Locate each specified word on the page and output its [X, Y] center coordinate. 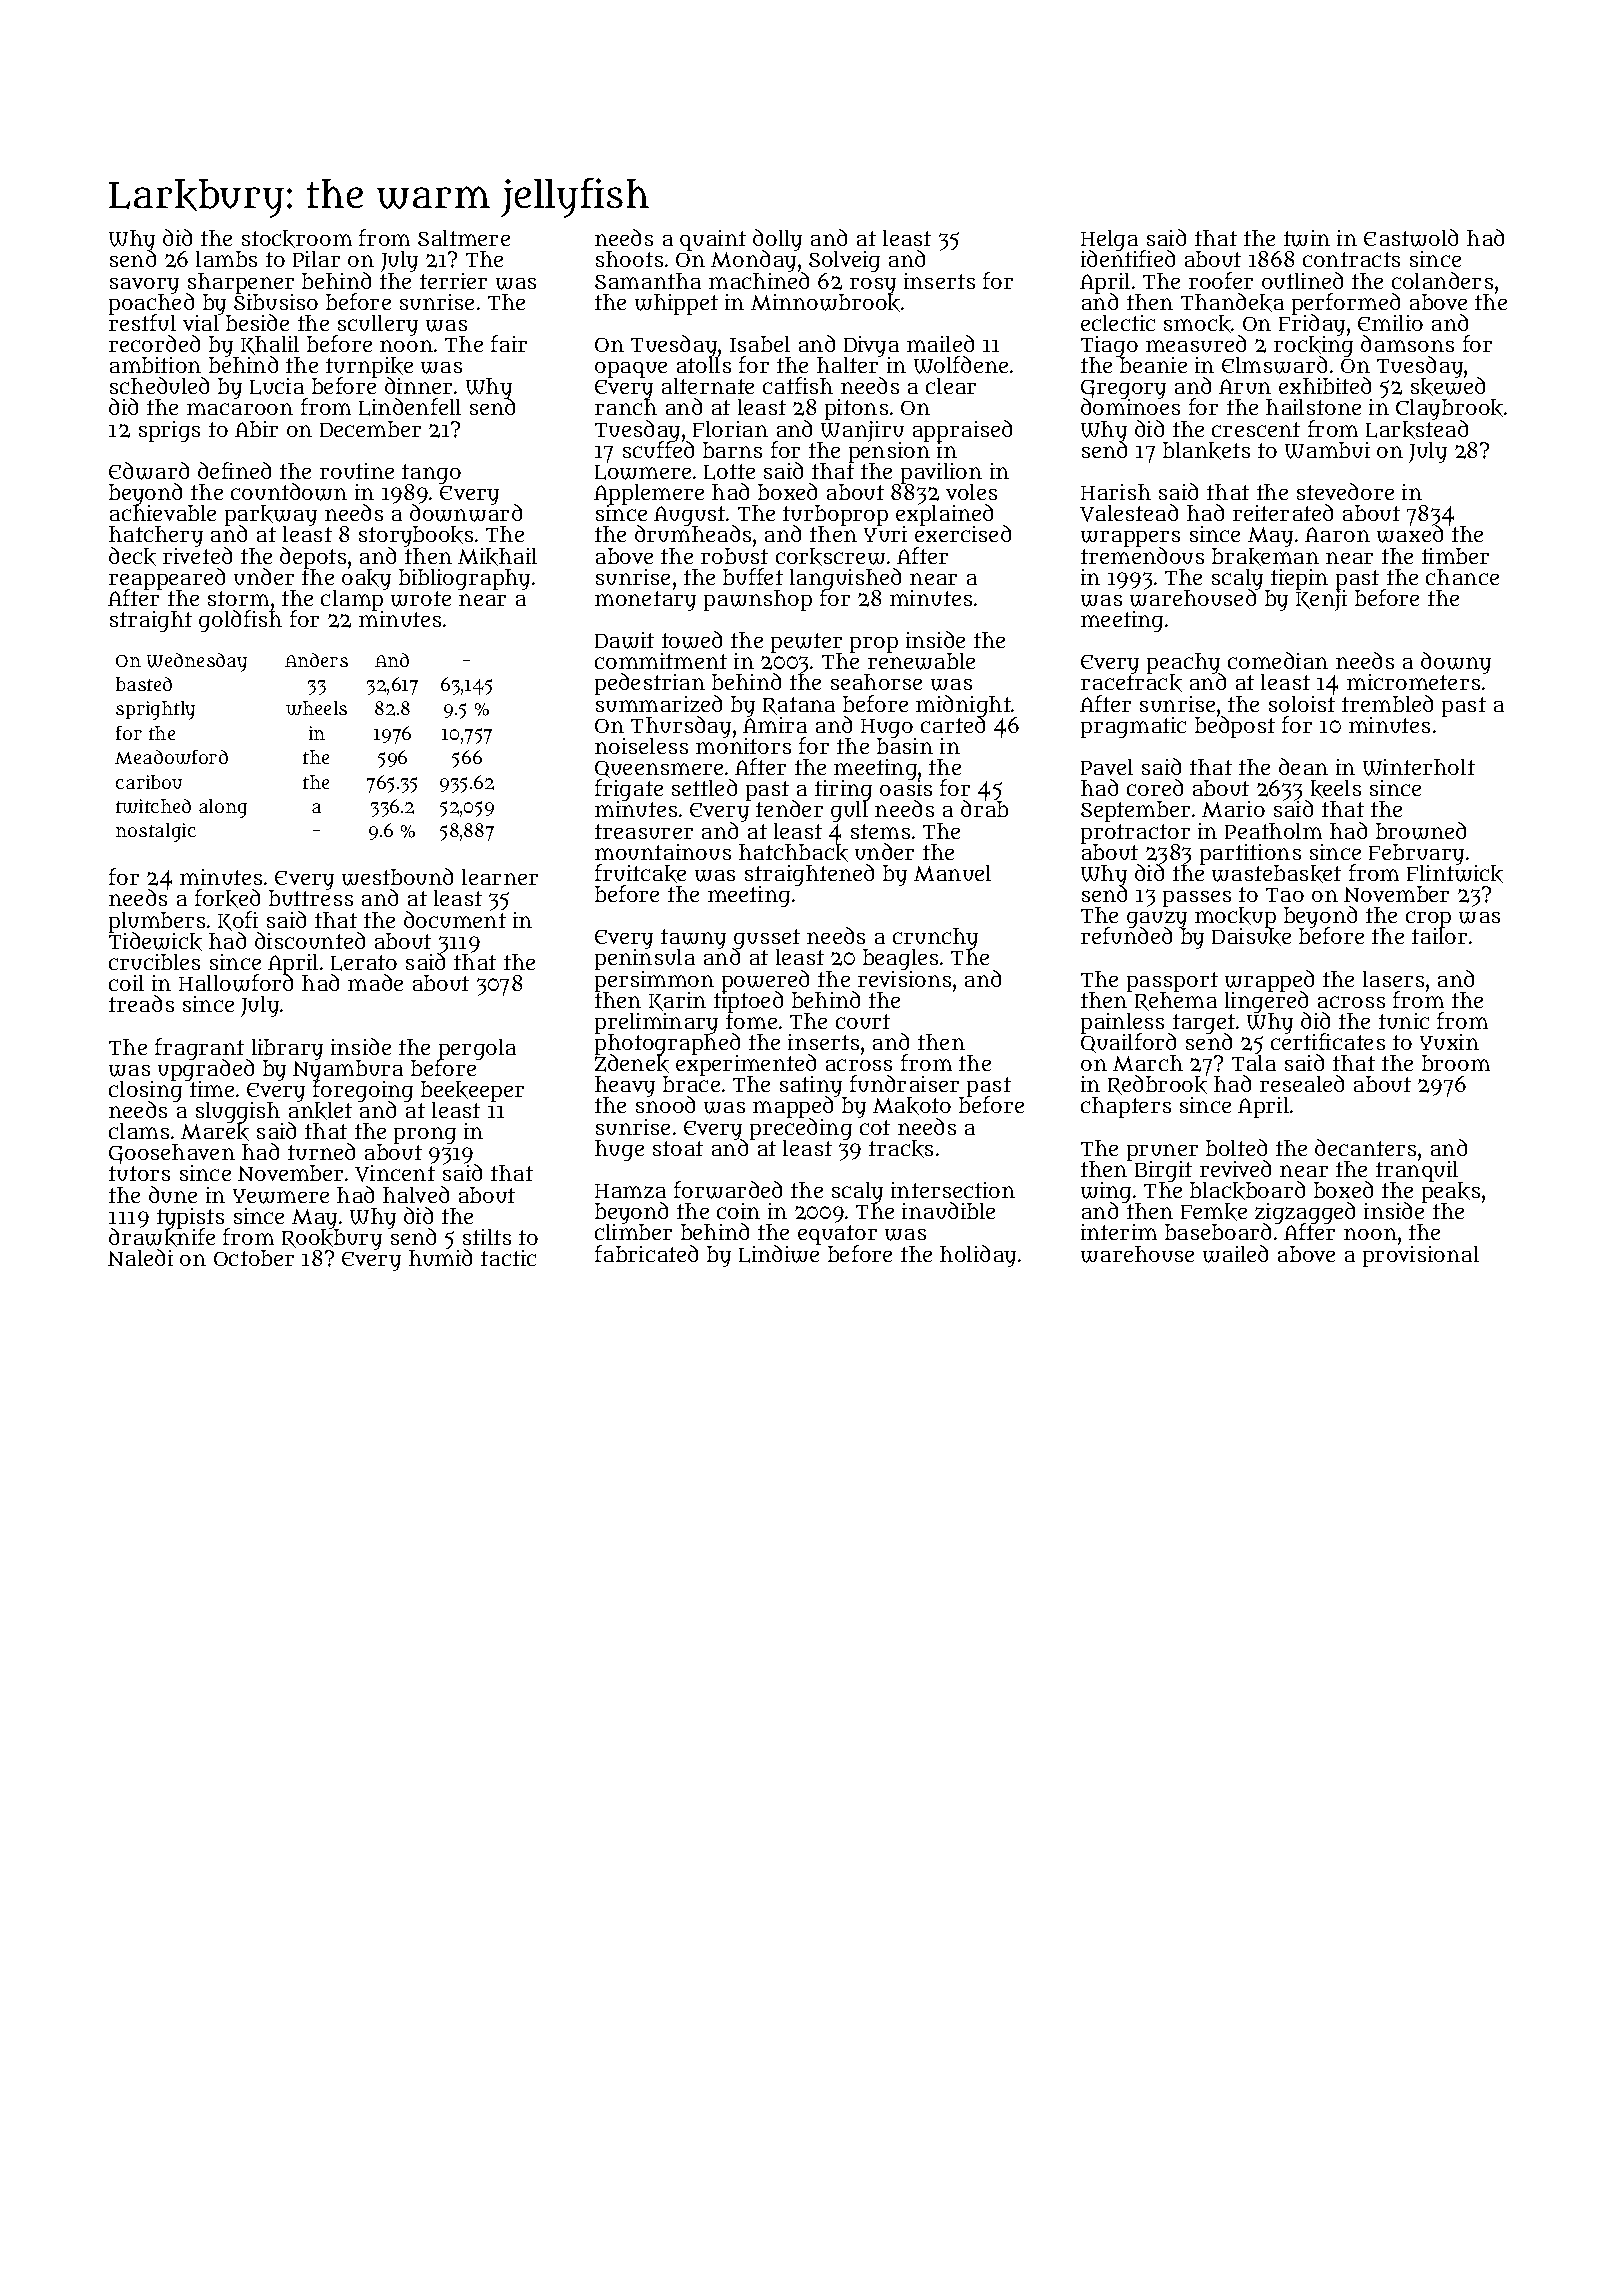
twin [1307, 238]
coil [126, 983]
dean [1303, 766]
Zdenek [632, 1064]
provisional [1421, 1256]
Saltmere [464, 238]
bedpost [1235, 727]
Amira [775, 725]
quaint [713, 241]
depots [313, 558]
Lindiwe [779, 1254]
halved [416, 1194]
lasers [1393, 979]
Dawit [624, 640]
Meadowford [171, 757]
